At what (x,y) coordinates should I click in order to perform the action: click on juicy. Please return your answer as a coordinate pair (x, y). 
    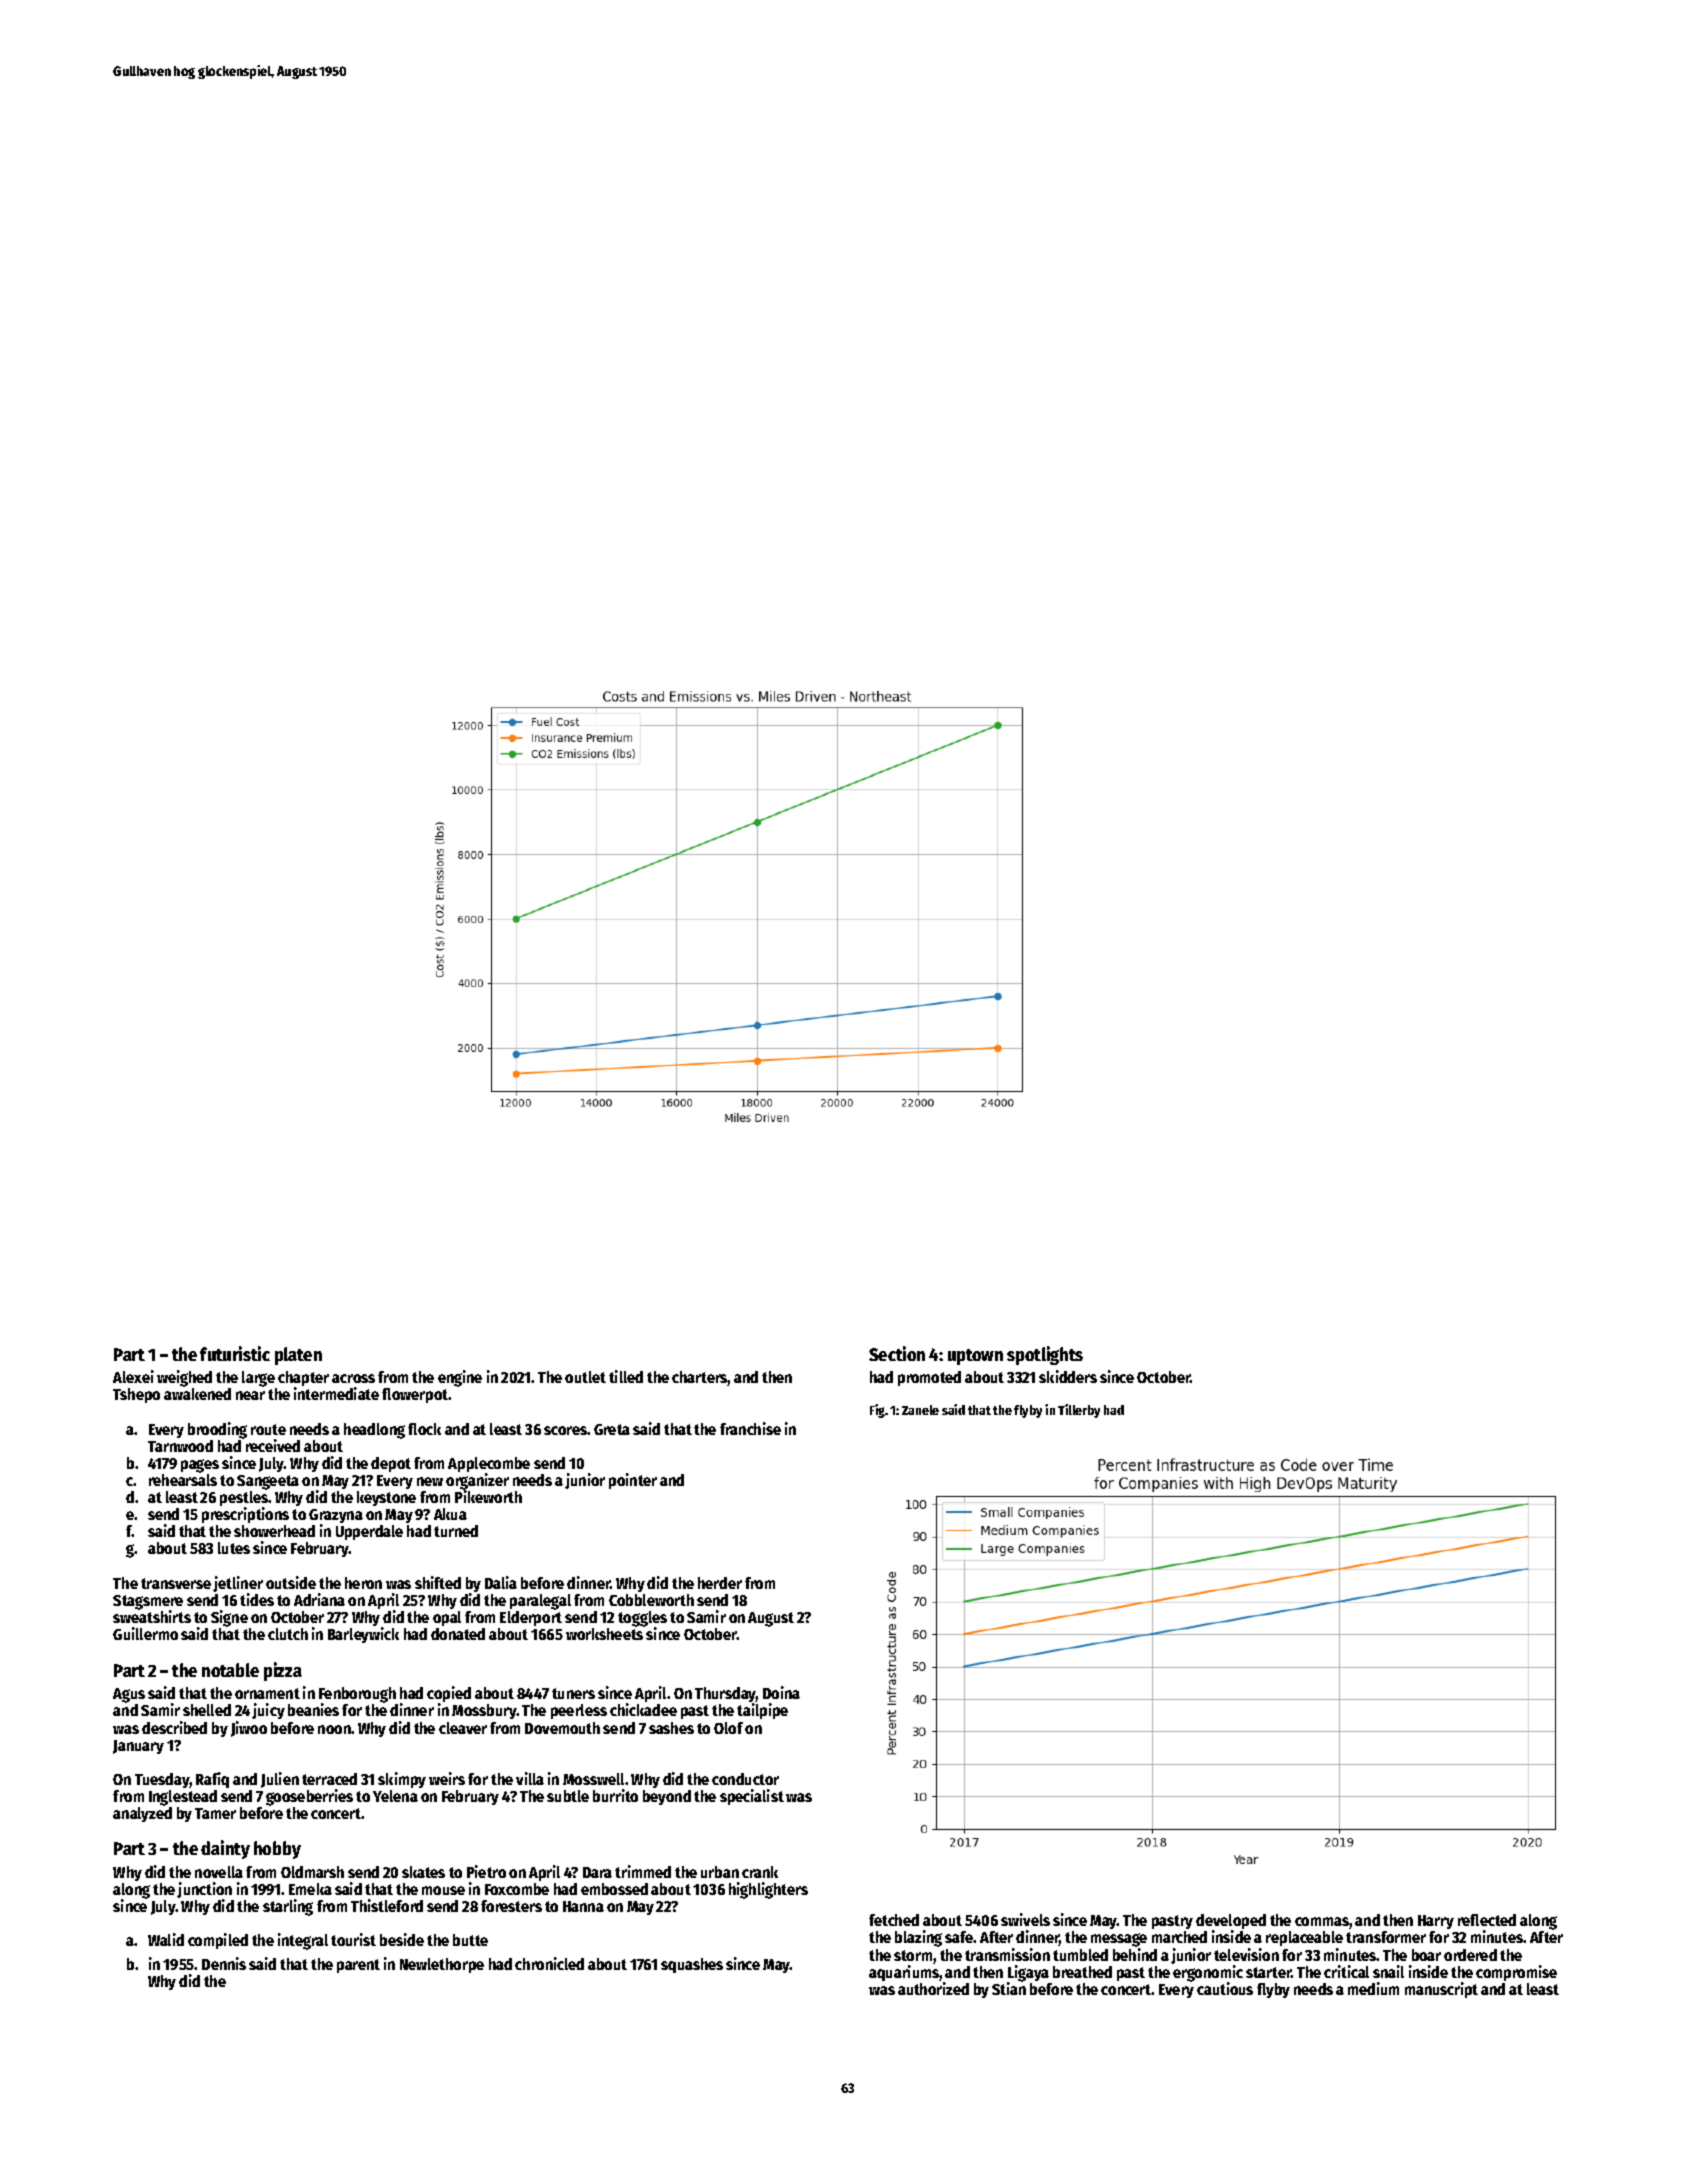
    Looking at the image, I should click on (268, 1711).
